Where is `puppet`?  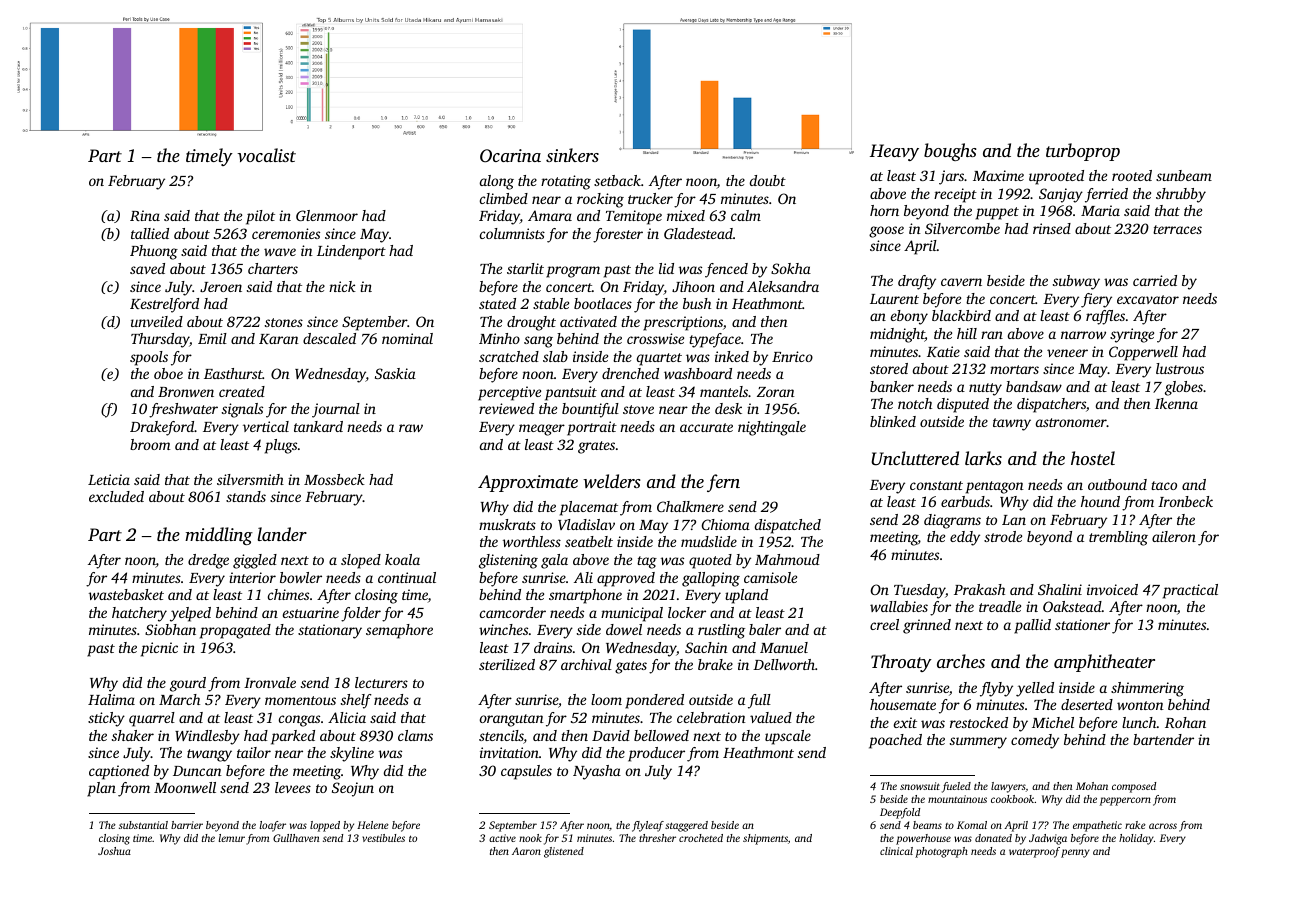
puppet is located at coordinates (997, 213).
